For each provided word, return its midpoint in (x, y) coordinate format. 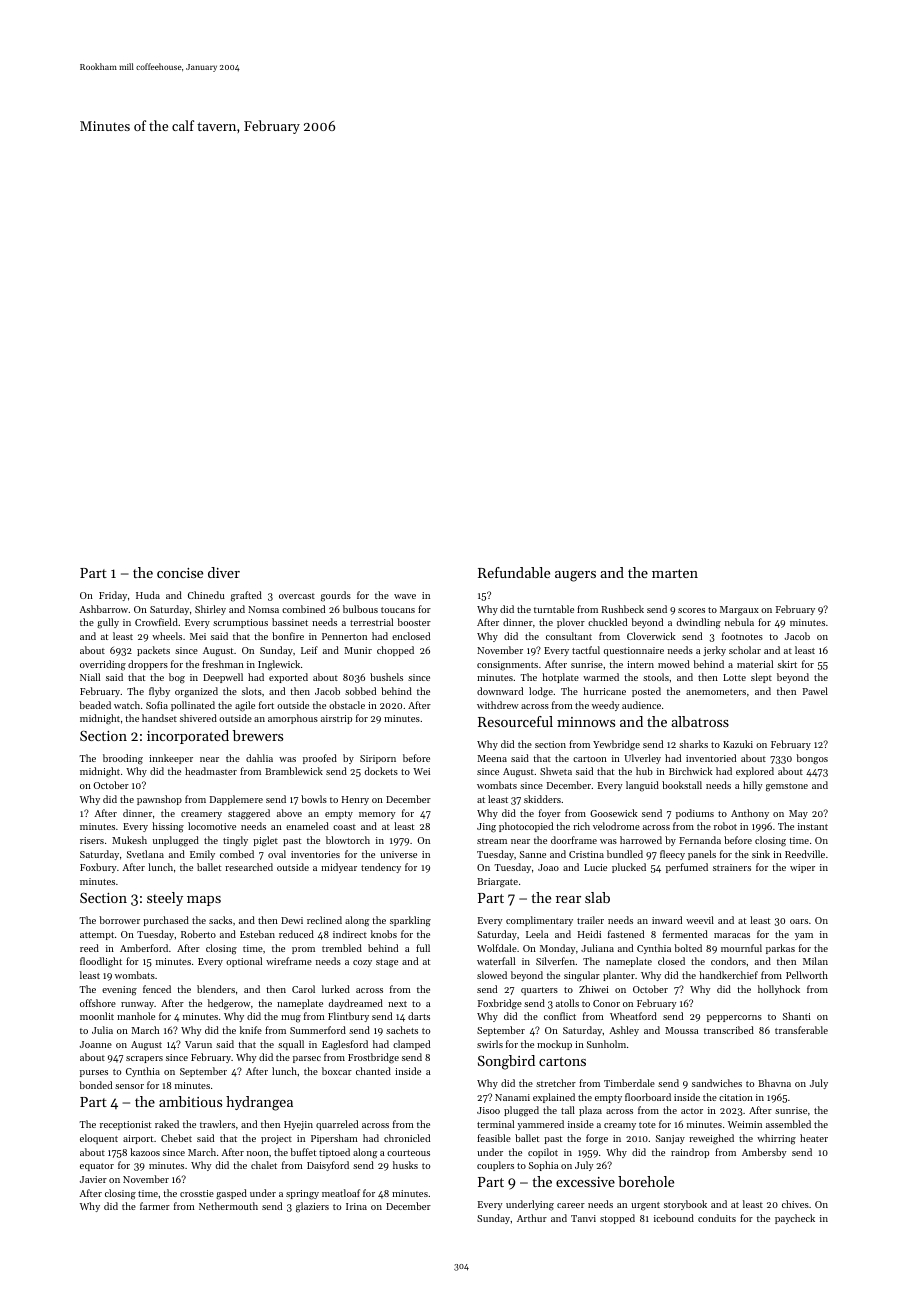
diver (224, 572)
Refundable (514, 572)
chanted (373, 1071)
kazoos (145, 1152)
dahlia (259, 758)
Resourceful (515, 721)
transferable (801, 1030)
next (397, 1004)
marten (675, 573)
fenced (157, 989)
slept (761, 678)
